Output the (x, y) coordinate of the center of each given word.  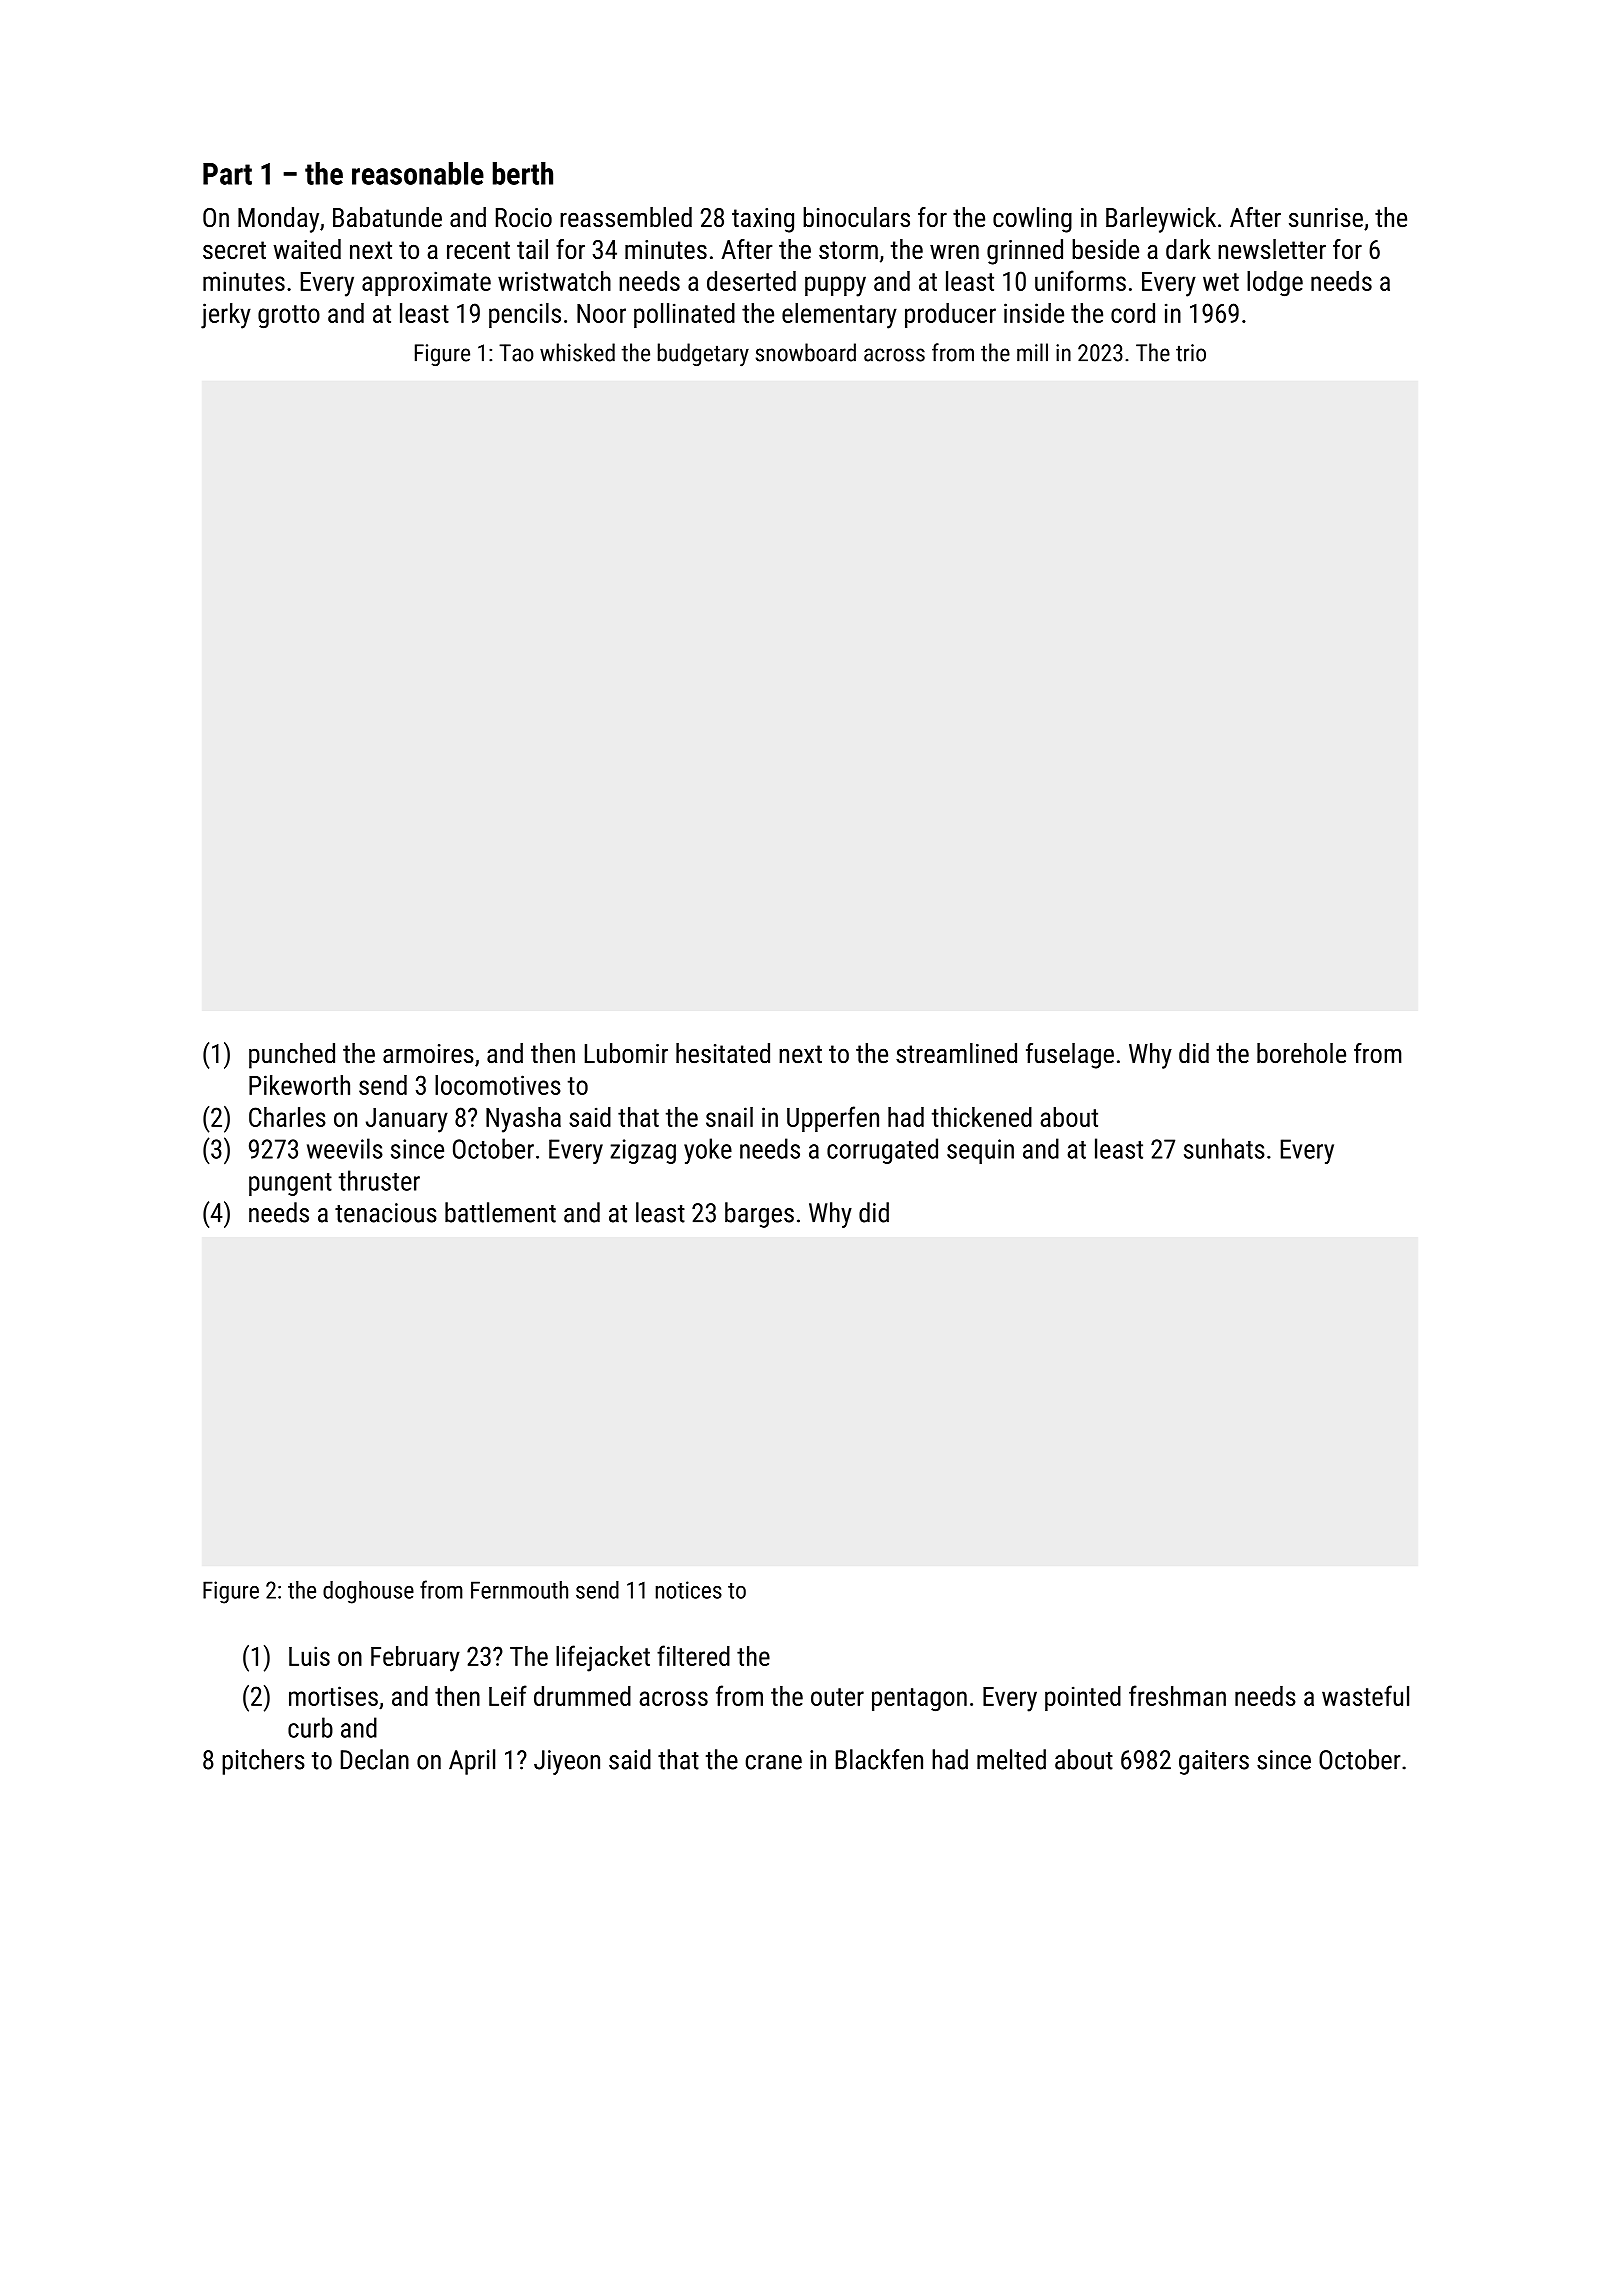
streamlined (956, 1053)
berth (523, 173)
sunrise (1326, 218)
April (472, 1762)
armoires (428, 1054)
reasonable (418, 173)
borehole (1301, 1053)
